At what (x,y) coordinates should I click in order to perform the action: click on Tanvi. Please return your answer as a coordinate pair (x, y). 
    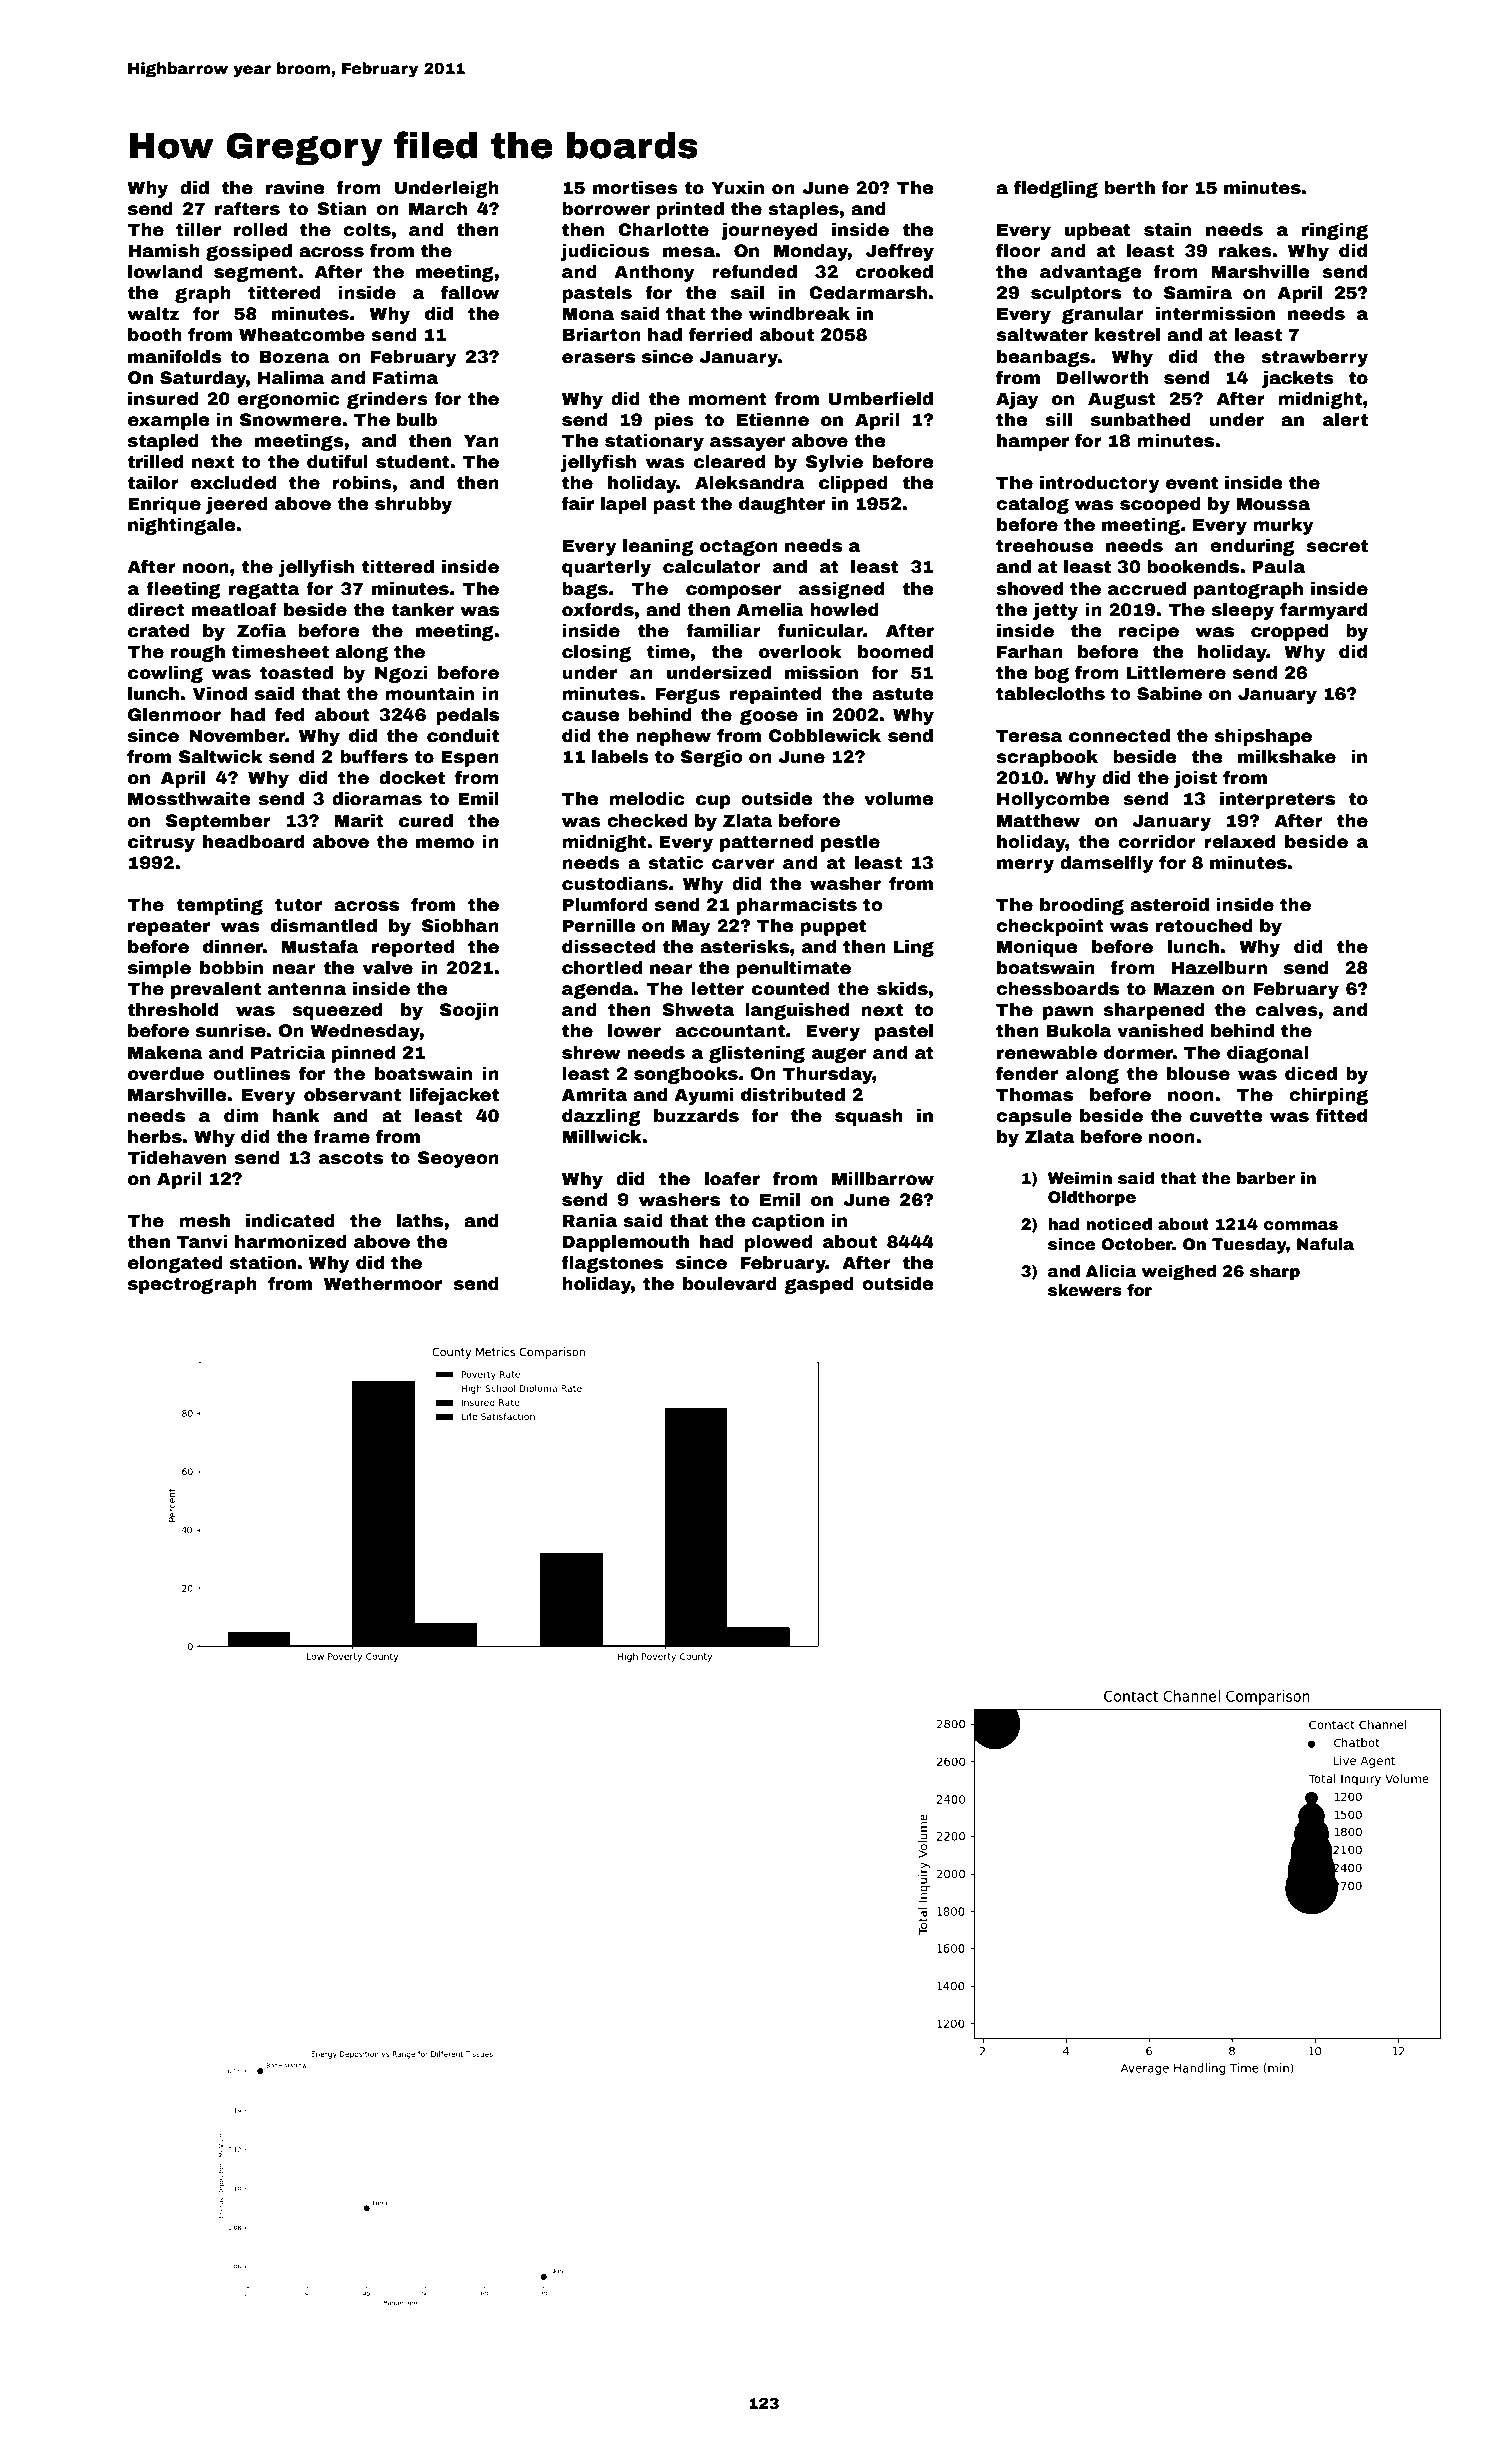
    Looking at the image, I should click on (202, 1242).
